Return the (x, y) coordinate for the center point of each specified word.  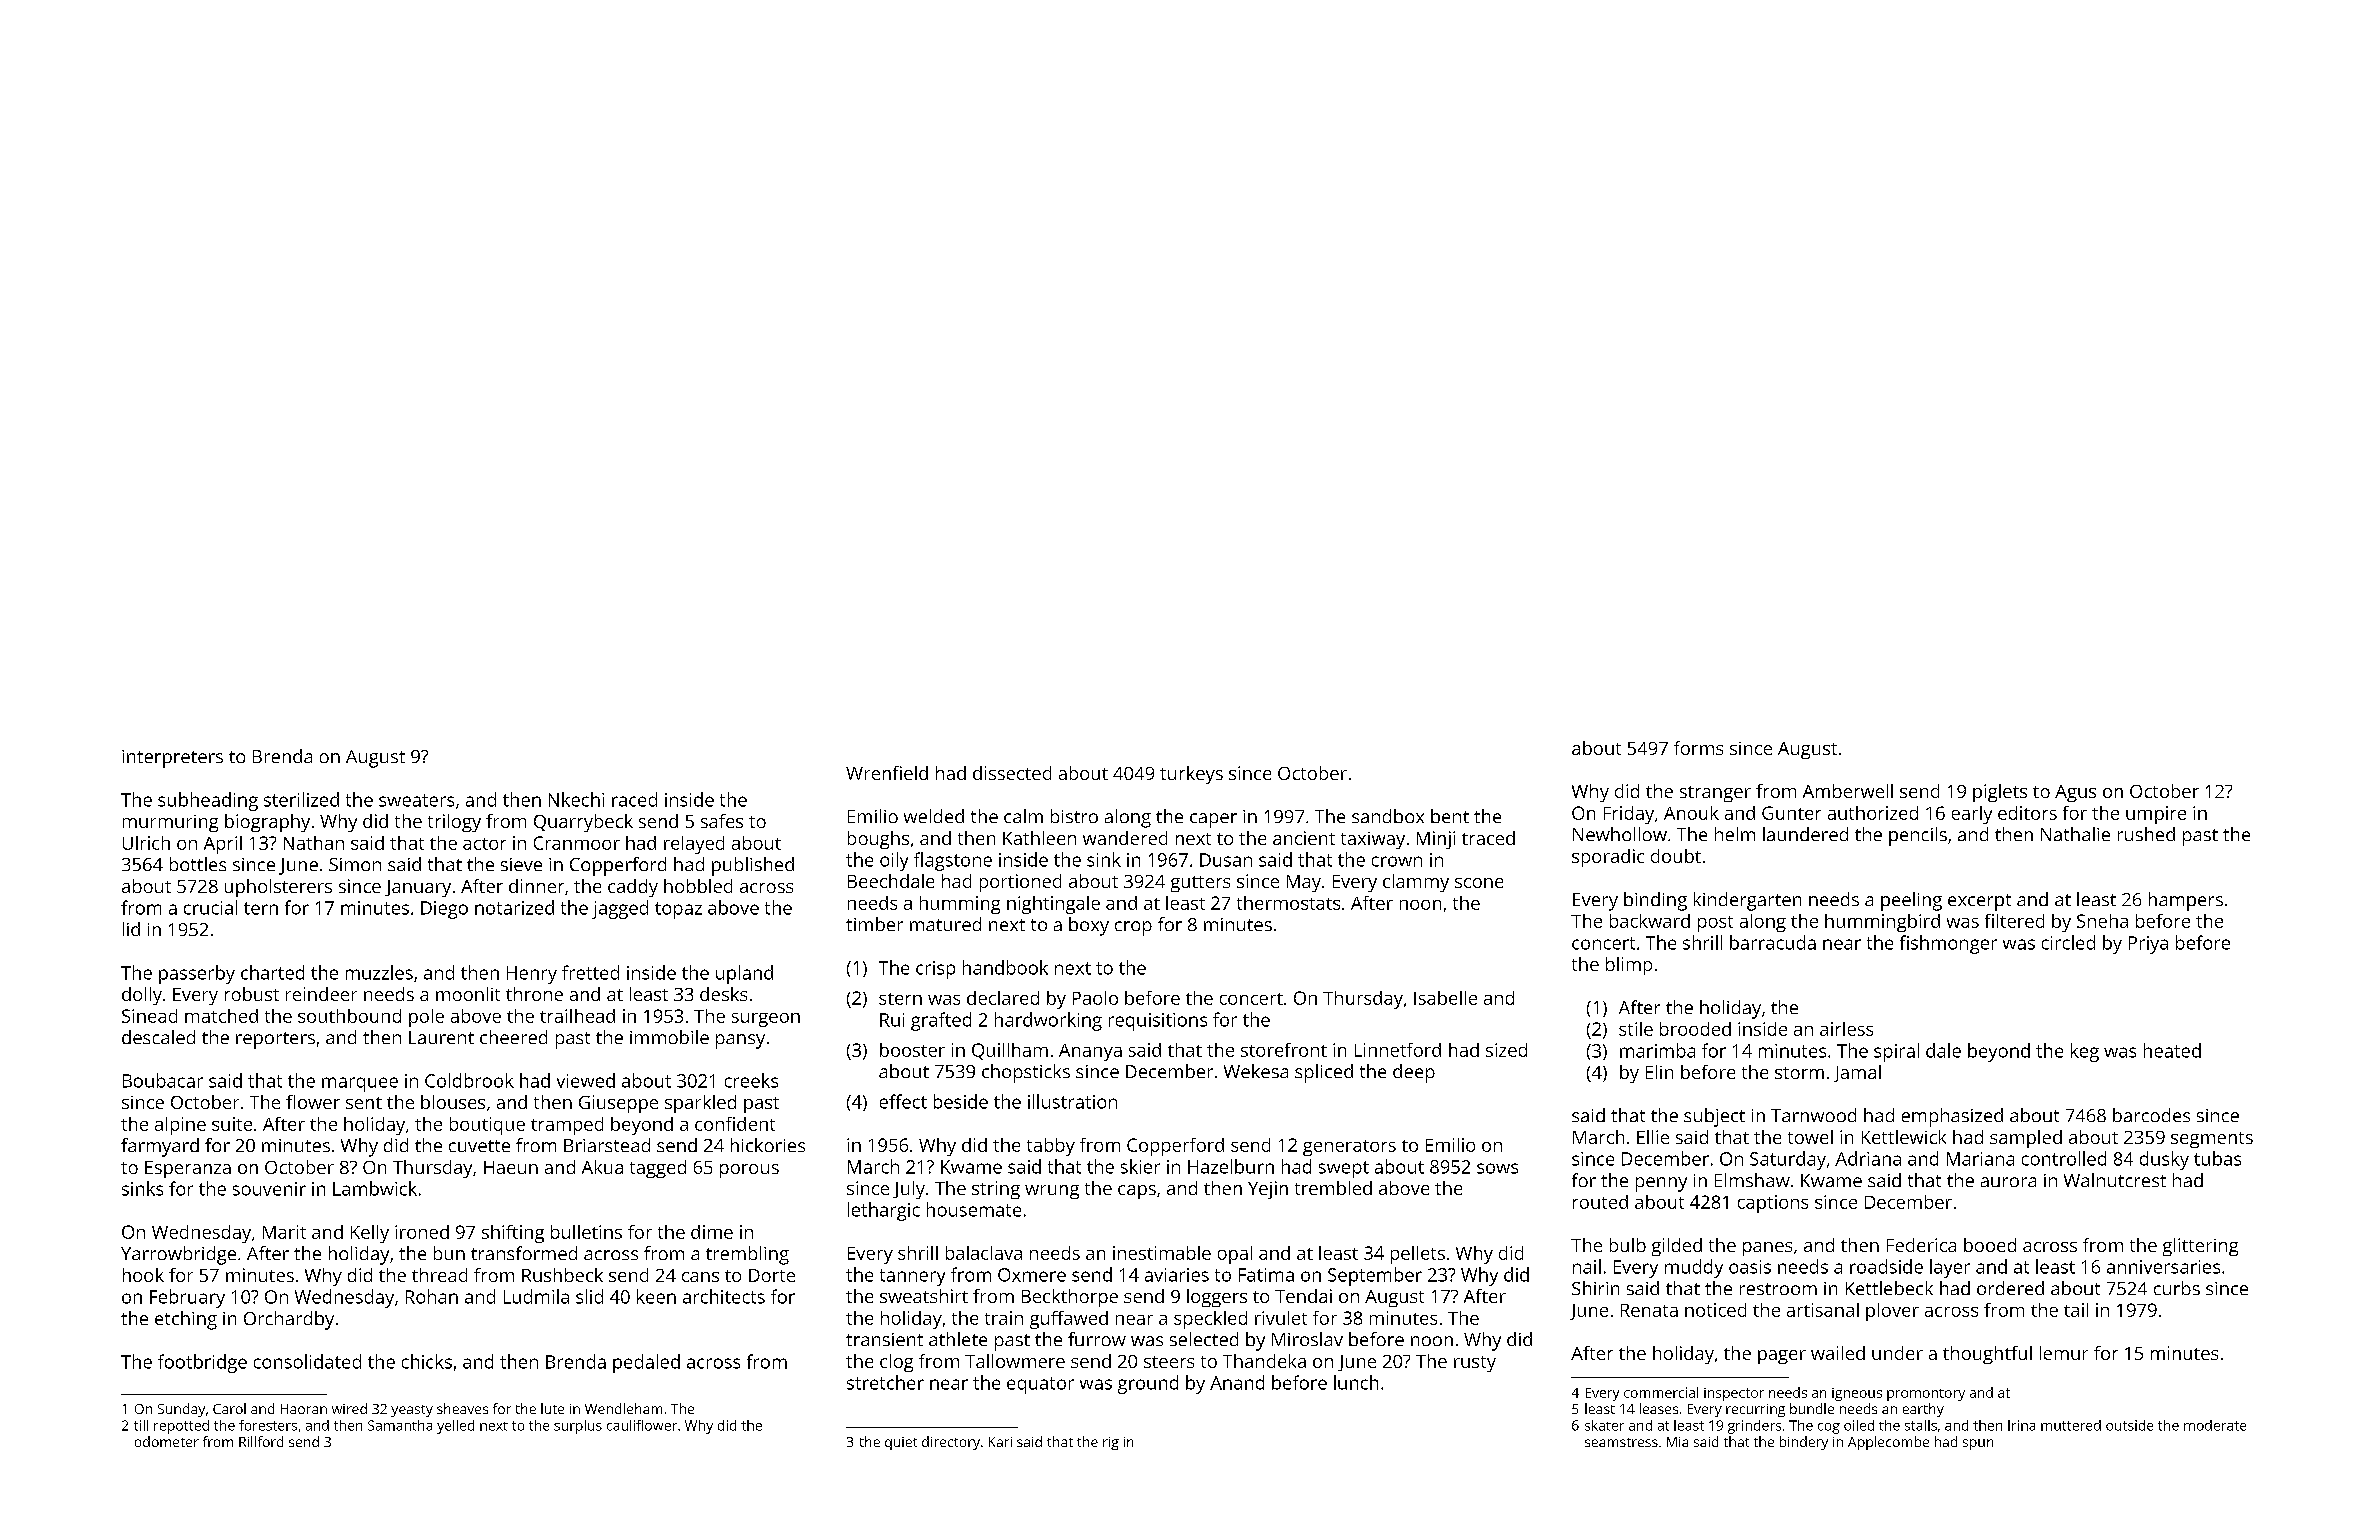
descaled (158, 1037)
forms (1698, 748)
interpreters (172, 759)
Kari (1000, 1442)
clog (896, 1363)
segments (2212, 1140)
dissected (1012, 773)
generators (1349, 1148)
